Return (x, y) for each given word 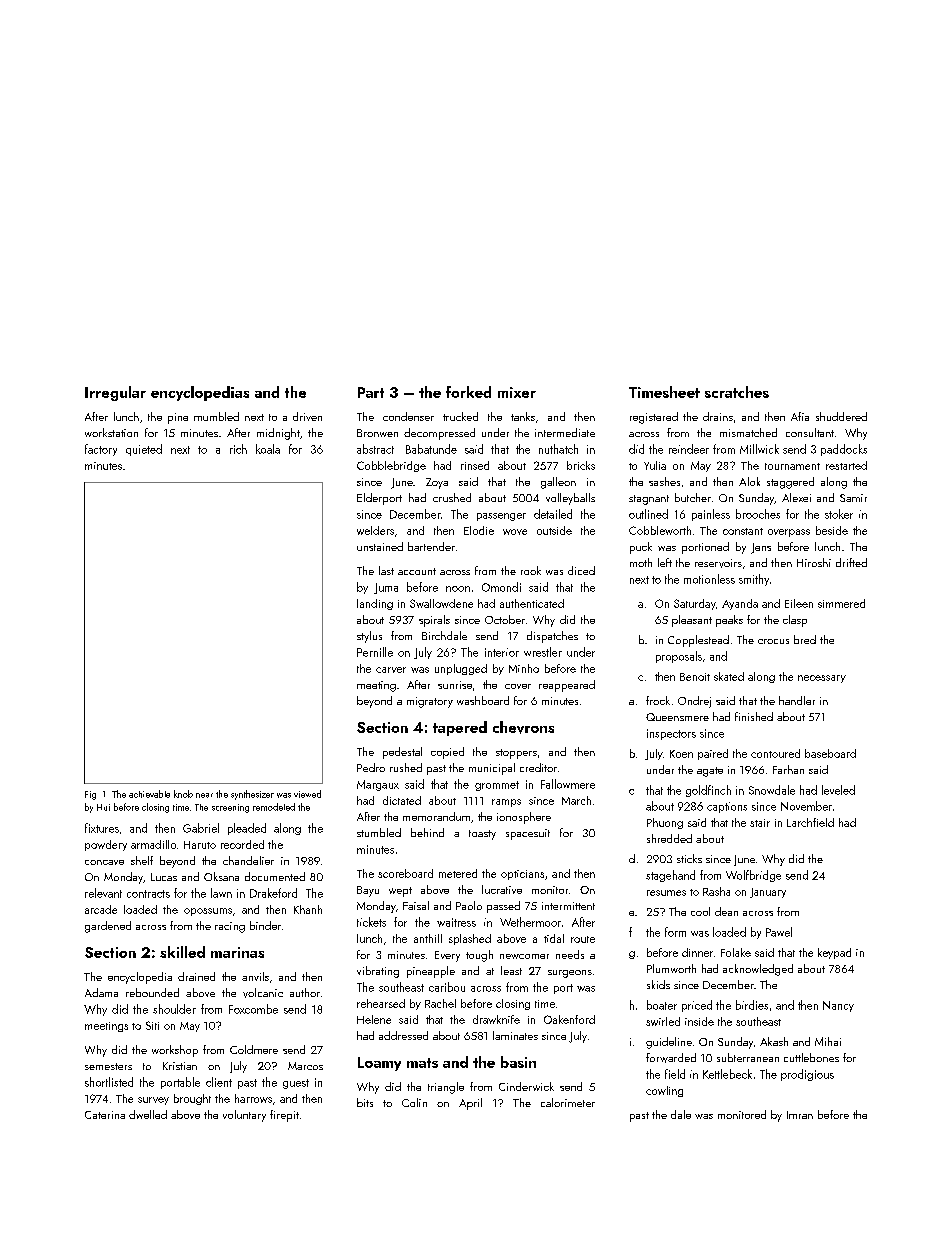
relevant (103, 893)
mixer (517, 392)
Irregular (115, 393)
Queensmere (677, 717)
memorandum (436, 816)
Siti (152, 1025)
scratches (737, 392)
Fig (90, 795)
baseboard (830, 753)
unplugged (461, 669)
